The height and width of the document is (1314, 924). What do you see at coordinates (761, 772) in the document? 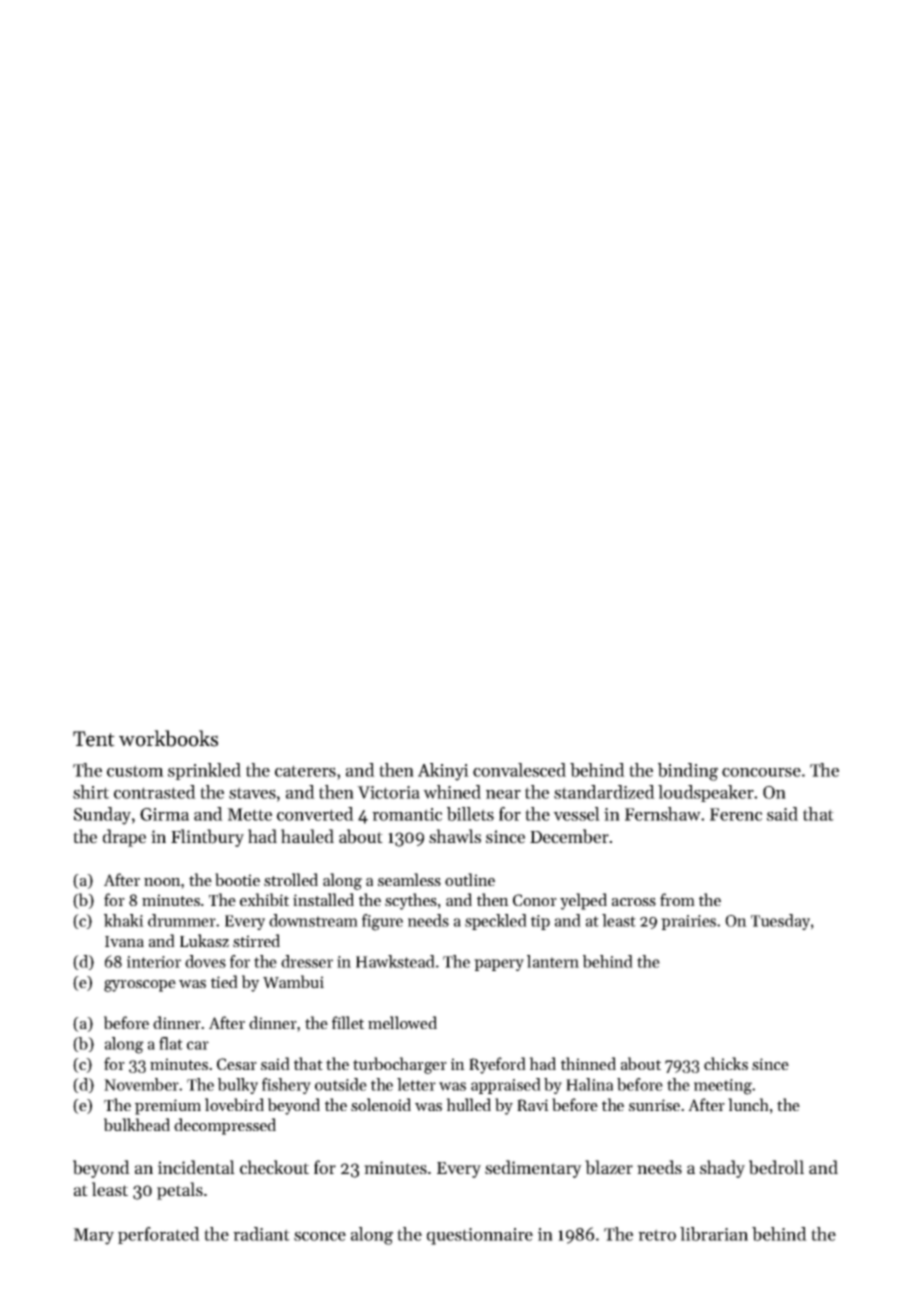
I see `concourse` at bounding box center [761, 772].
